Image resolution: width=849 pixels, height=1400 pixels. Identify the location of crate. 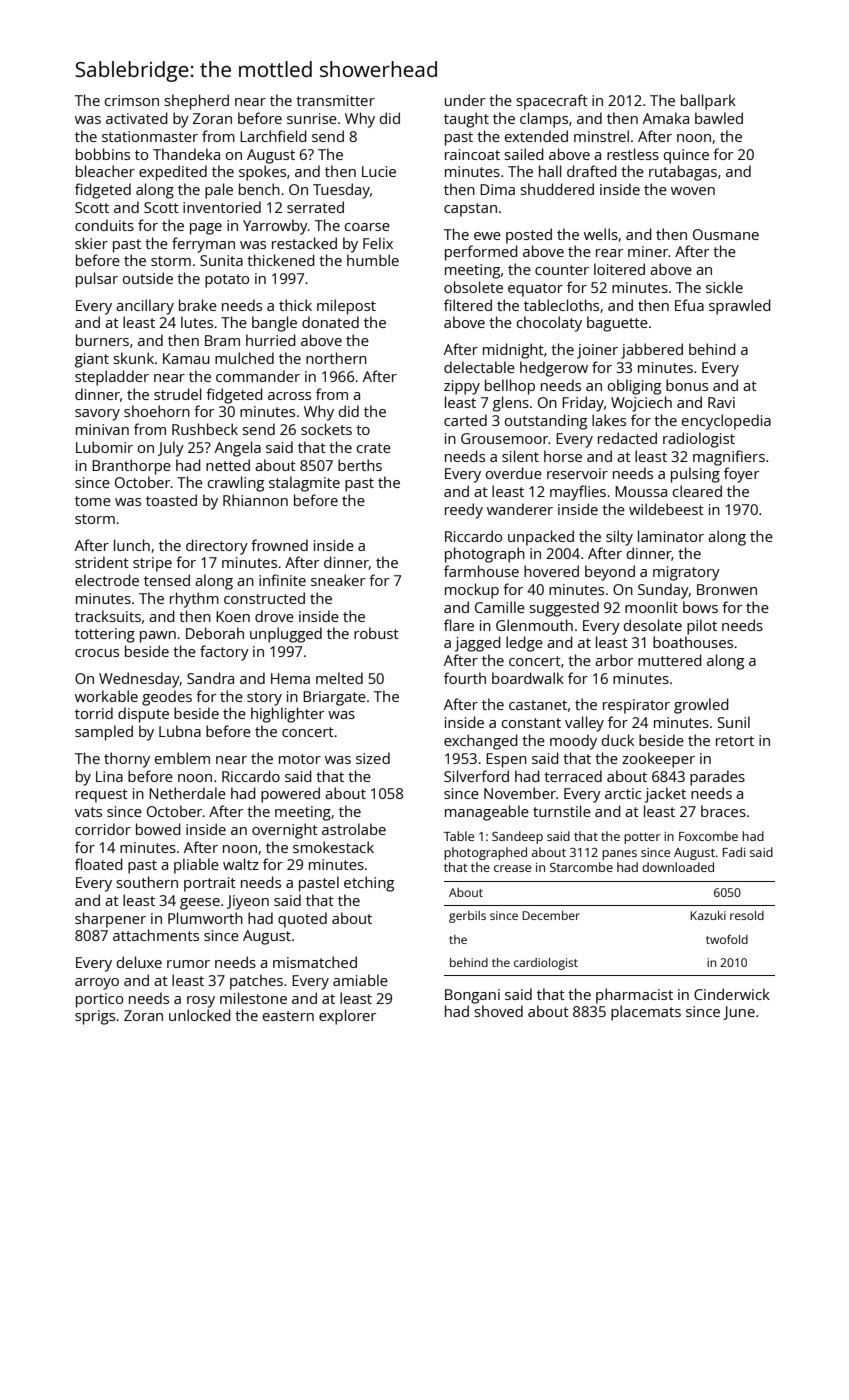
(374, 448).
